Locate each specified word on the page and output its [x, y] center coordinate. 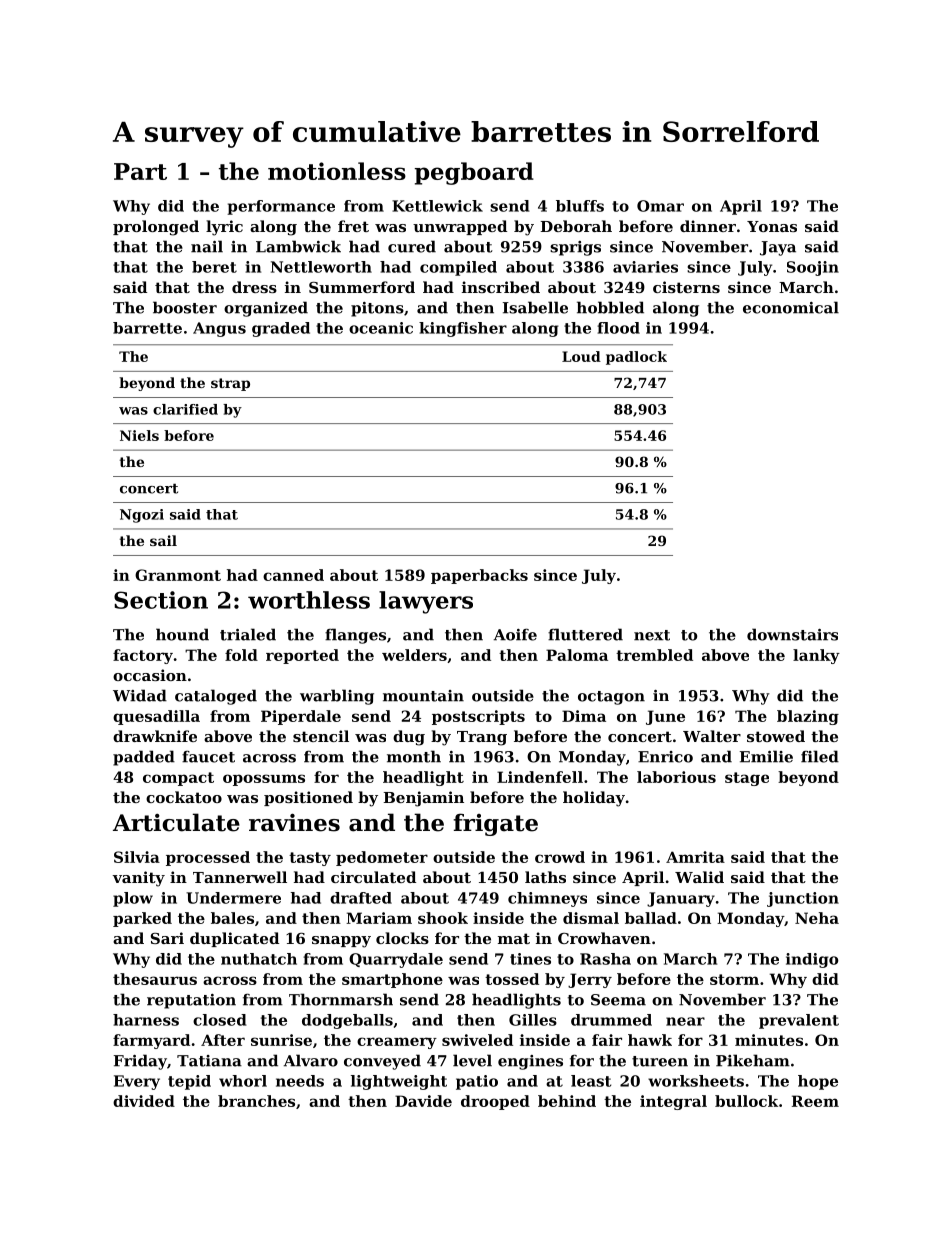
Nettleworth [321, 267]
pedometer [382, 858]
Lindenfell [540, 777]
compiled [458, 268]
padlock [636, 358]
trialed [248, 634]
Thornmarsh [341, 999]
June [665, 717]
